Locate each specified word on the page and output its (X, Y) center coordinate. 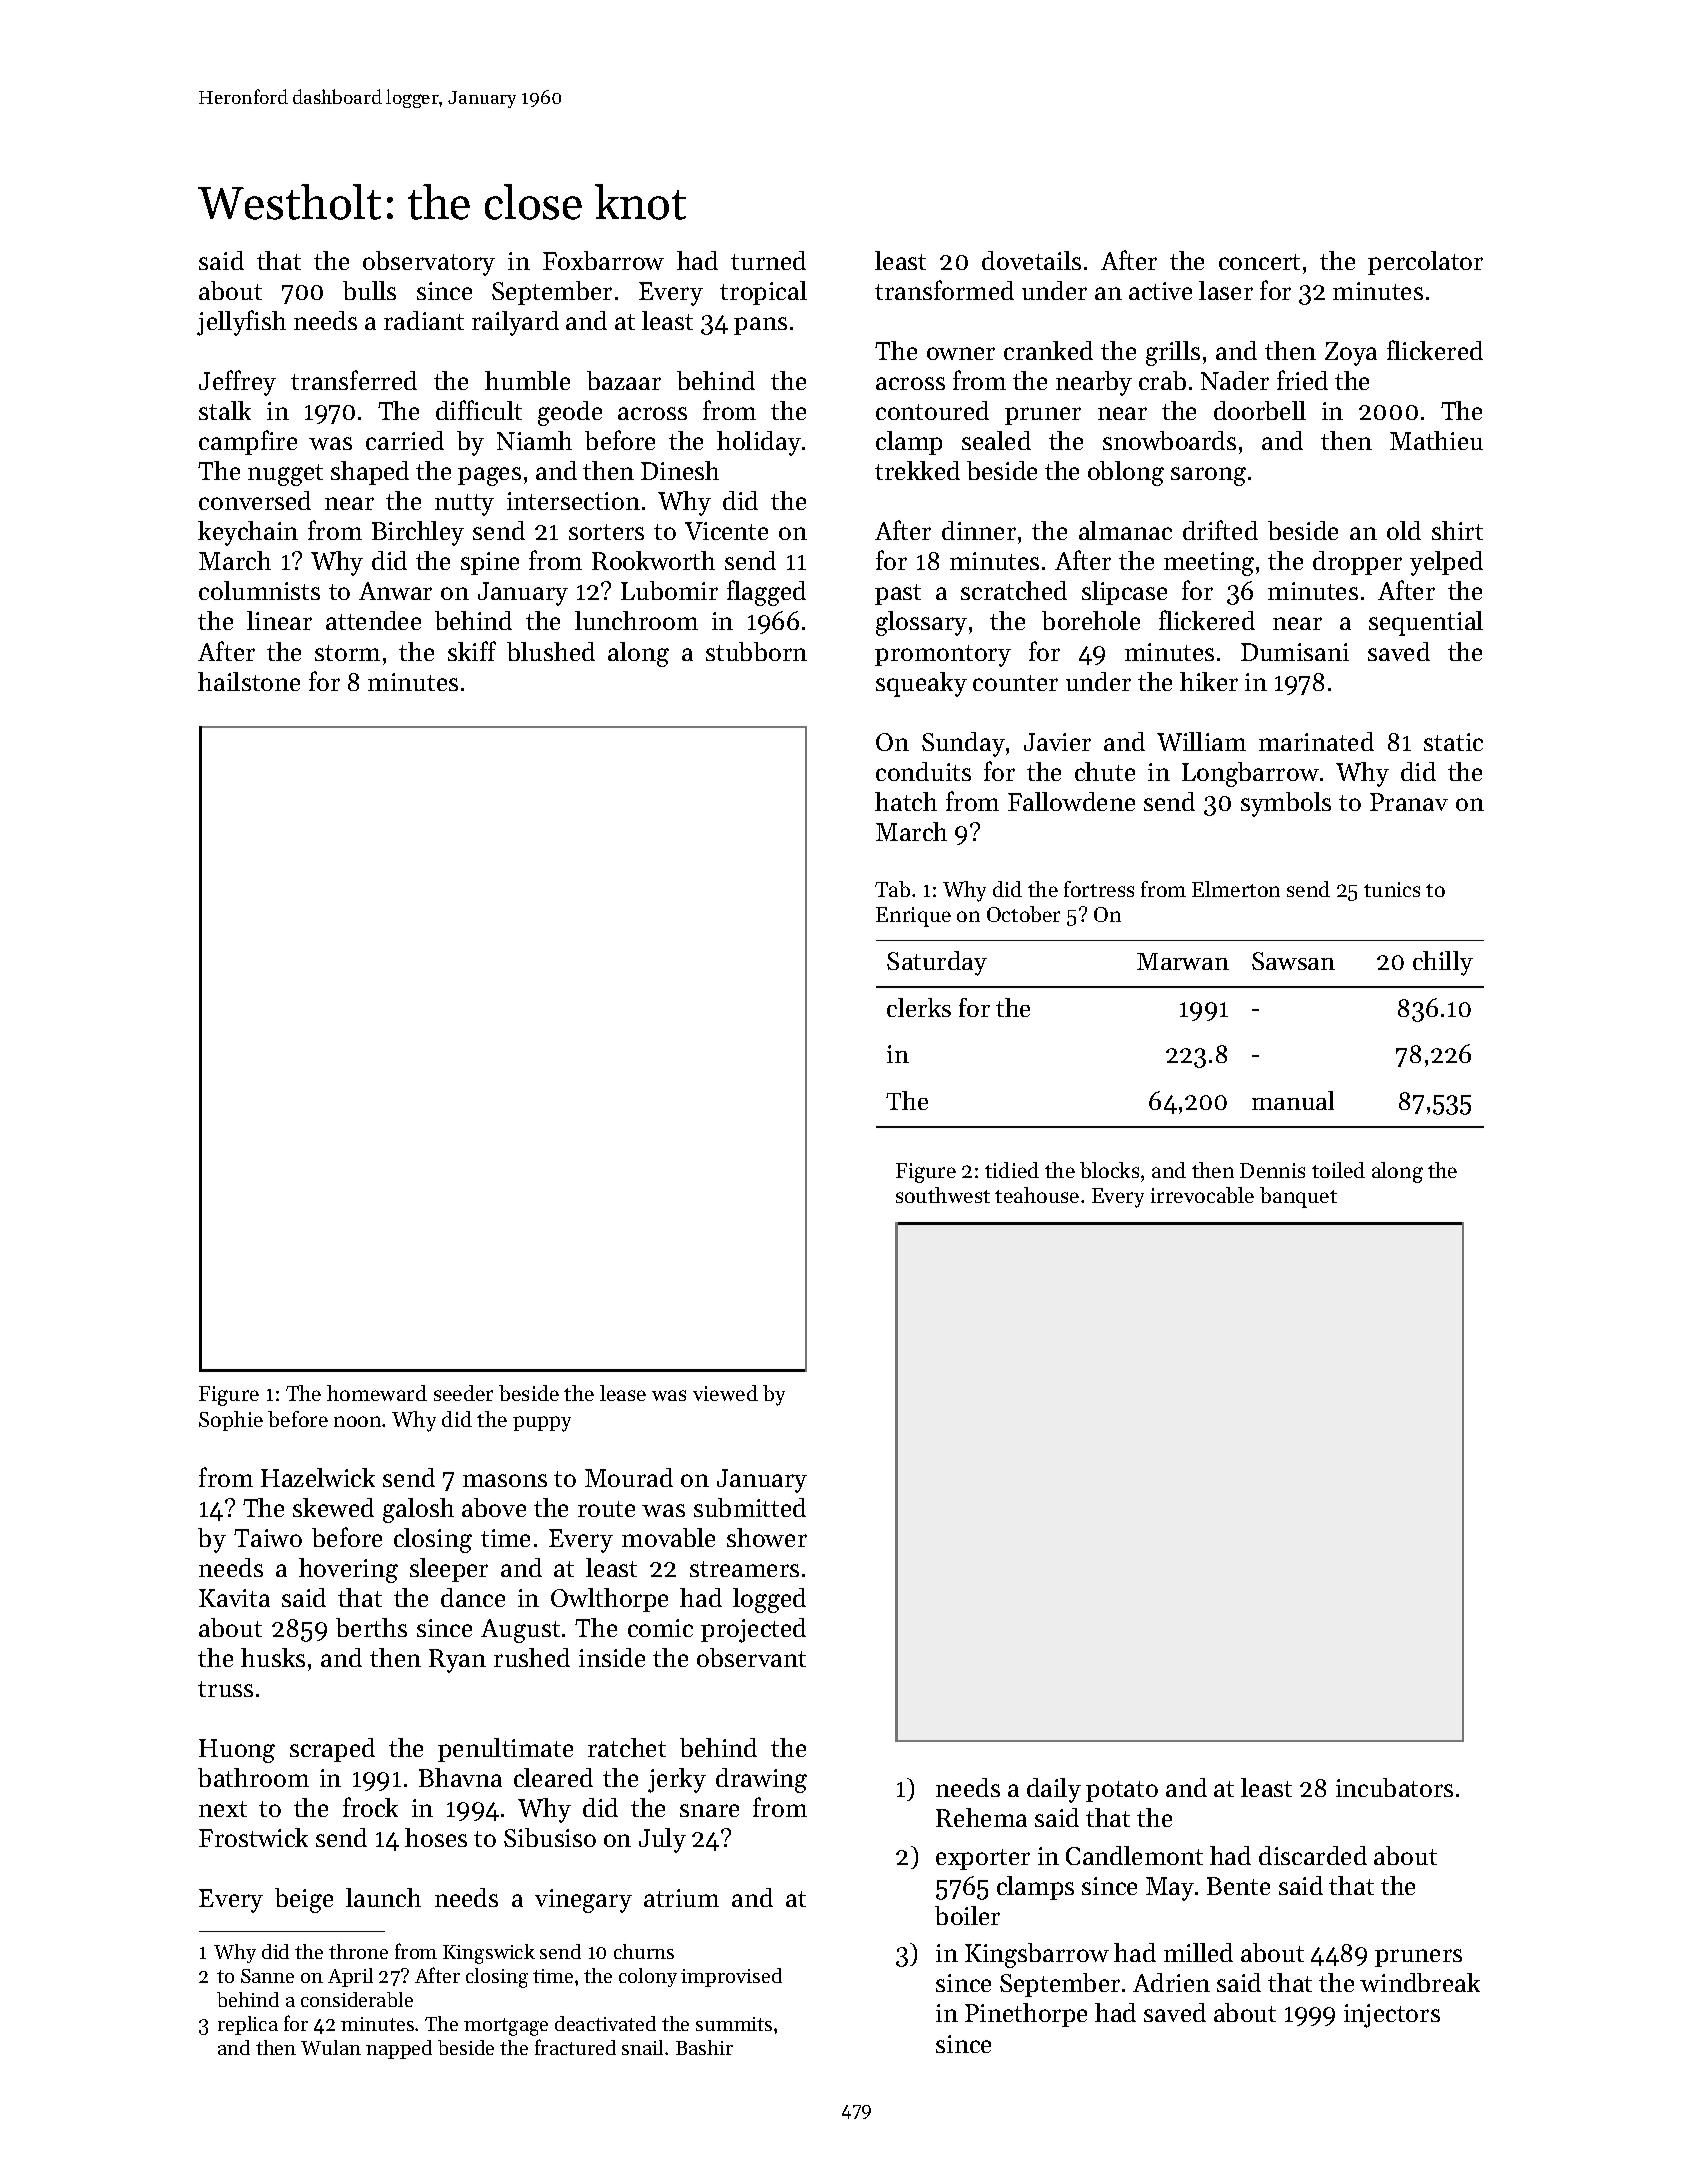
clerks (919, 1007)
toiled (1338, 1170)
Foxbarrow (603, 260)
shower (767, 1537)
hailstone (249, 681)
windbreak (1420, 1982)
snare (709, 1810)
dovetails (1031, 260)
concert (1259, 262)
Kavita (234, 1598)
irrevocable (1202, 1195)
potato (1122, 1791)
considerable (357, 1999)
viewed (725, 1393)
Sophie (231, 1421)
